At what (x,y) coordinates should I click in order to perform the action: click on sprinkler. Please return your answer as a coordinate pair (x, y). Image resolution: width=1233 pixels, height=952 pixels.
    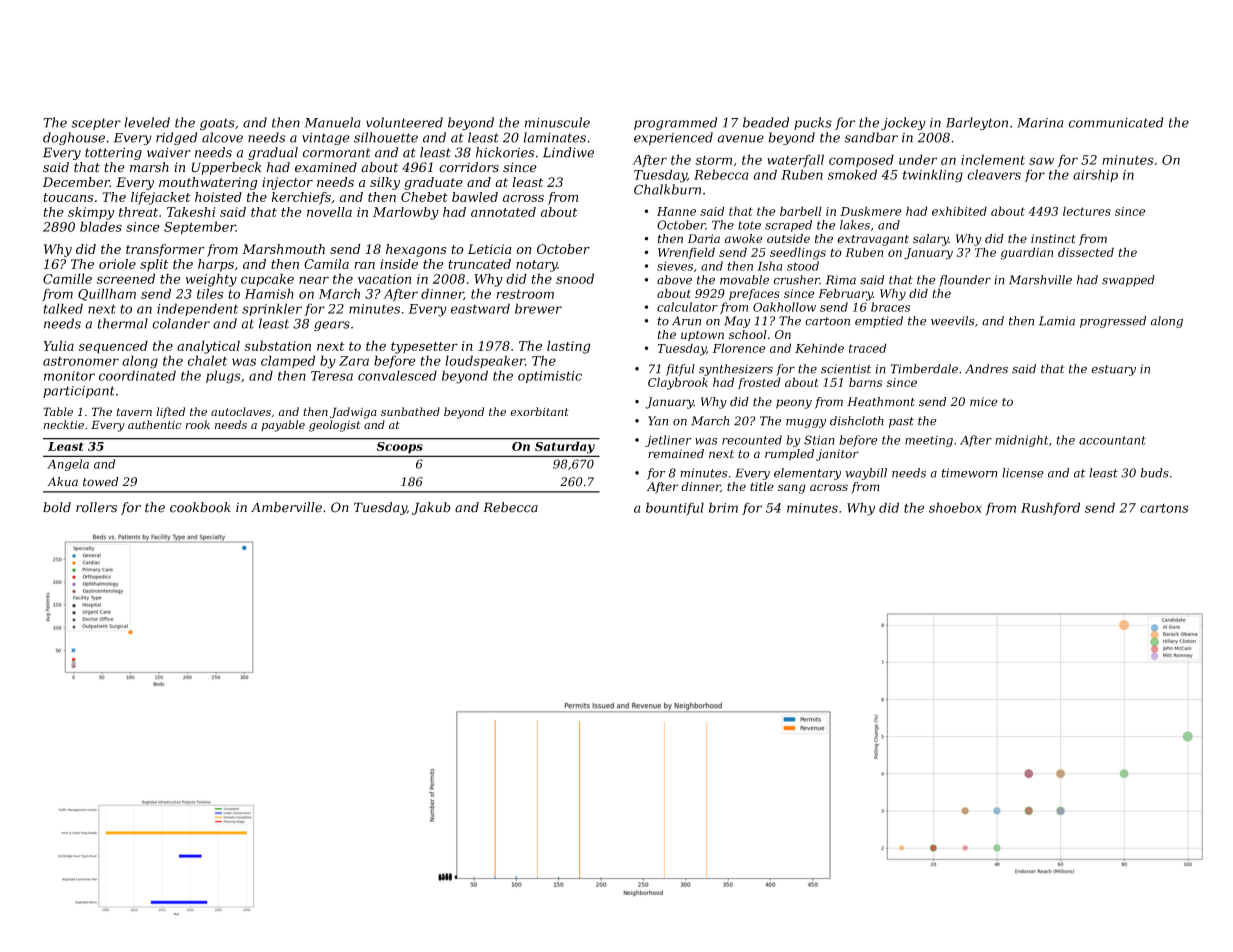
    Looking at the image, I should click on (272, 309).
